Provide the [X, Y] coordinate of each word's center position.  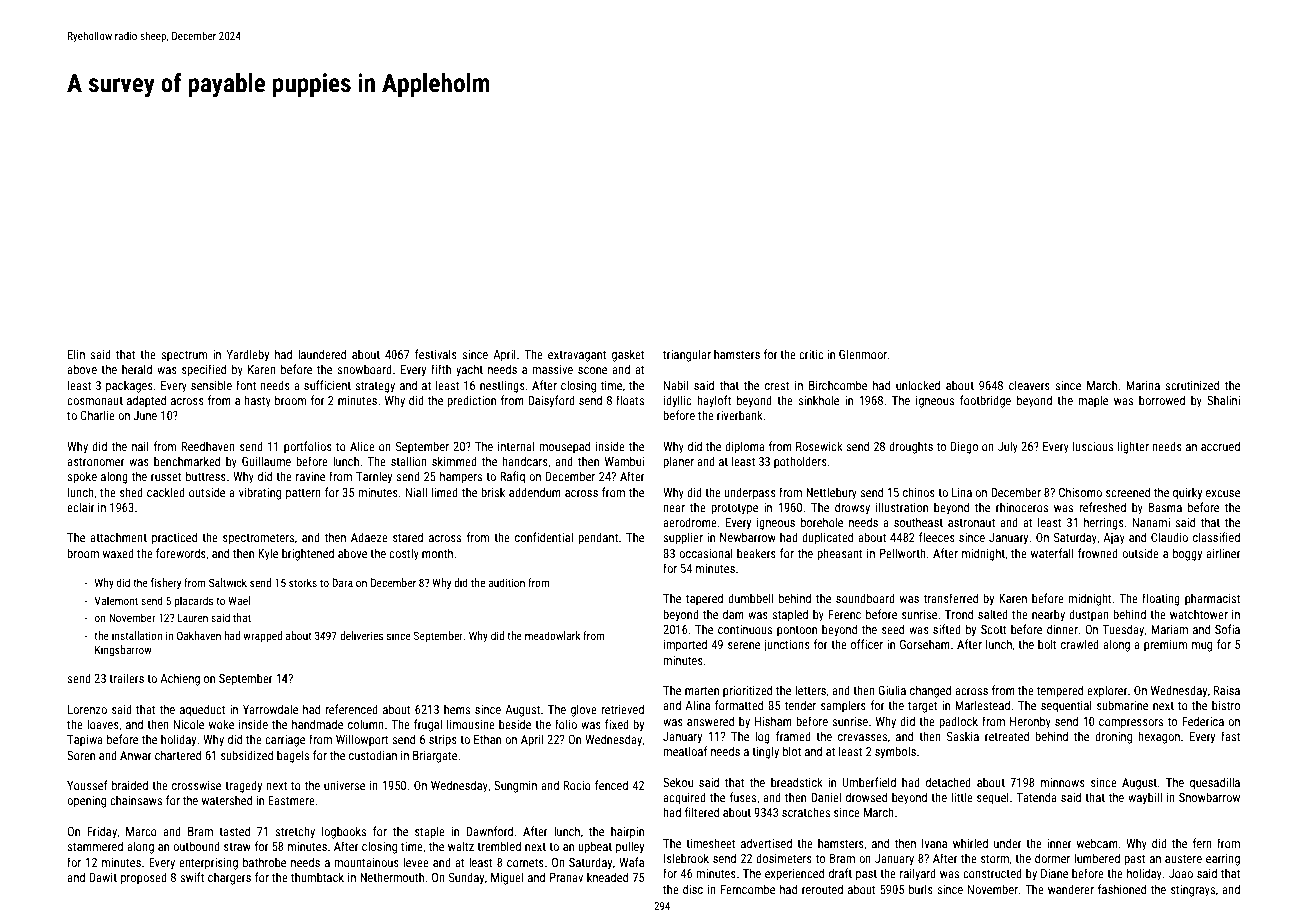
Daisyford [551, 401]
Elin [76, 354]
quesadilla [1215, 783]
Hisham [773, 721]
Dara [342, 582]
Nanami [1151, 522]
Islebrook [686, 858]
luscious [1093, 446]
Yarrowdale [270, 709]
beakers [756, 553]
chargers [229, 878]
